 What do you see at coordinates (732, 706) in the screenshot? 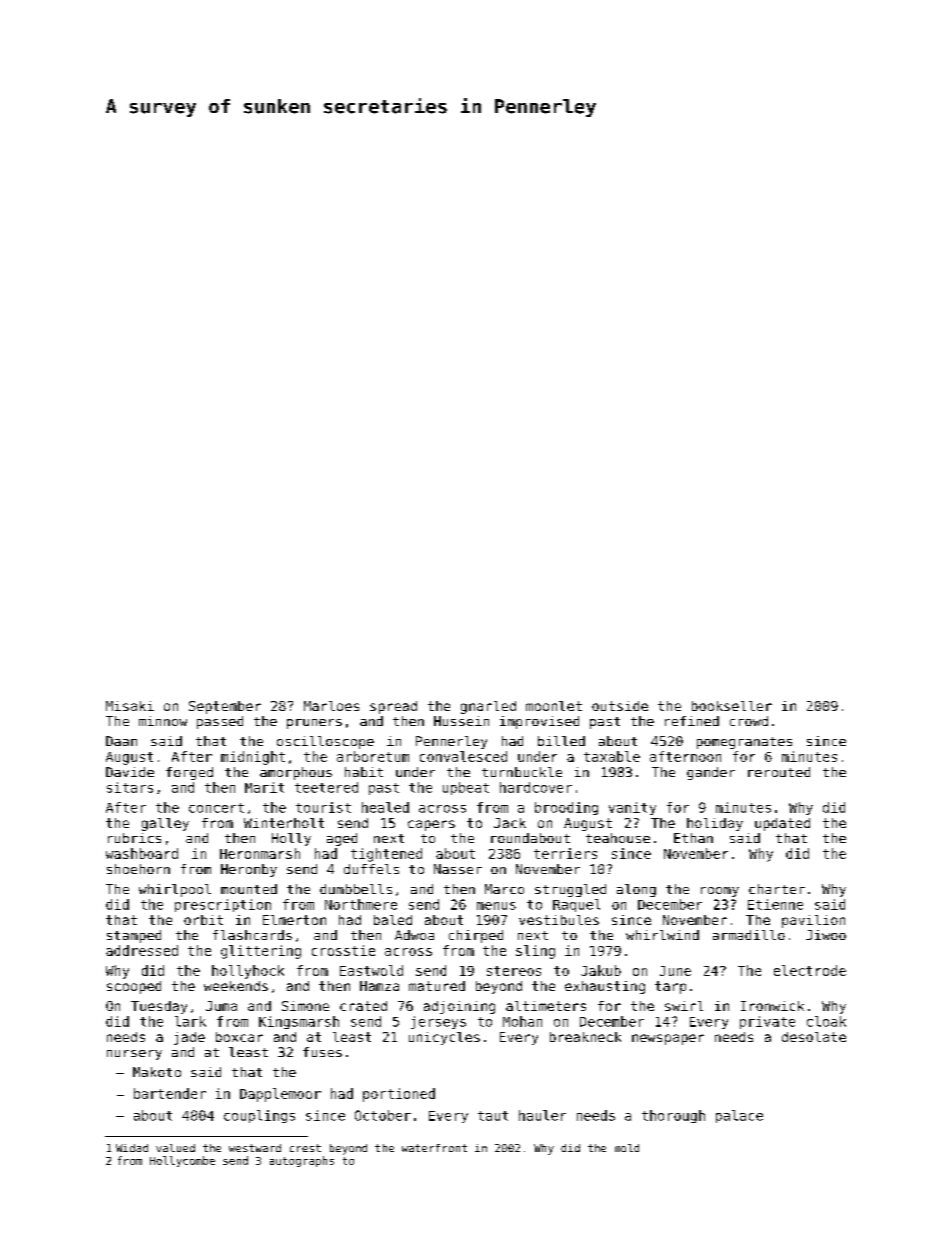
I see `bookseller` at bounding box center [732, 706].
